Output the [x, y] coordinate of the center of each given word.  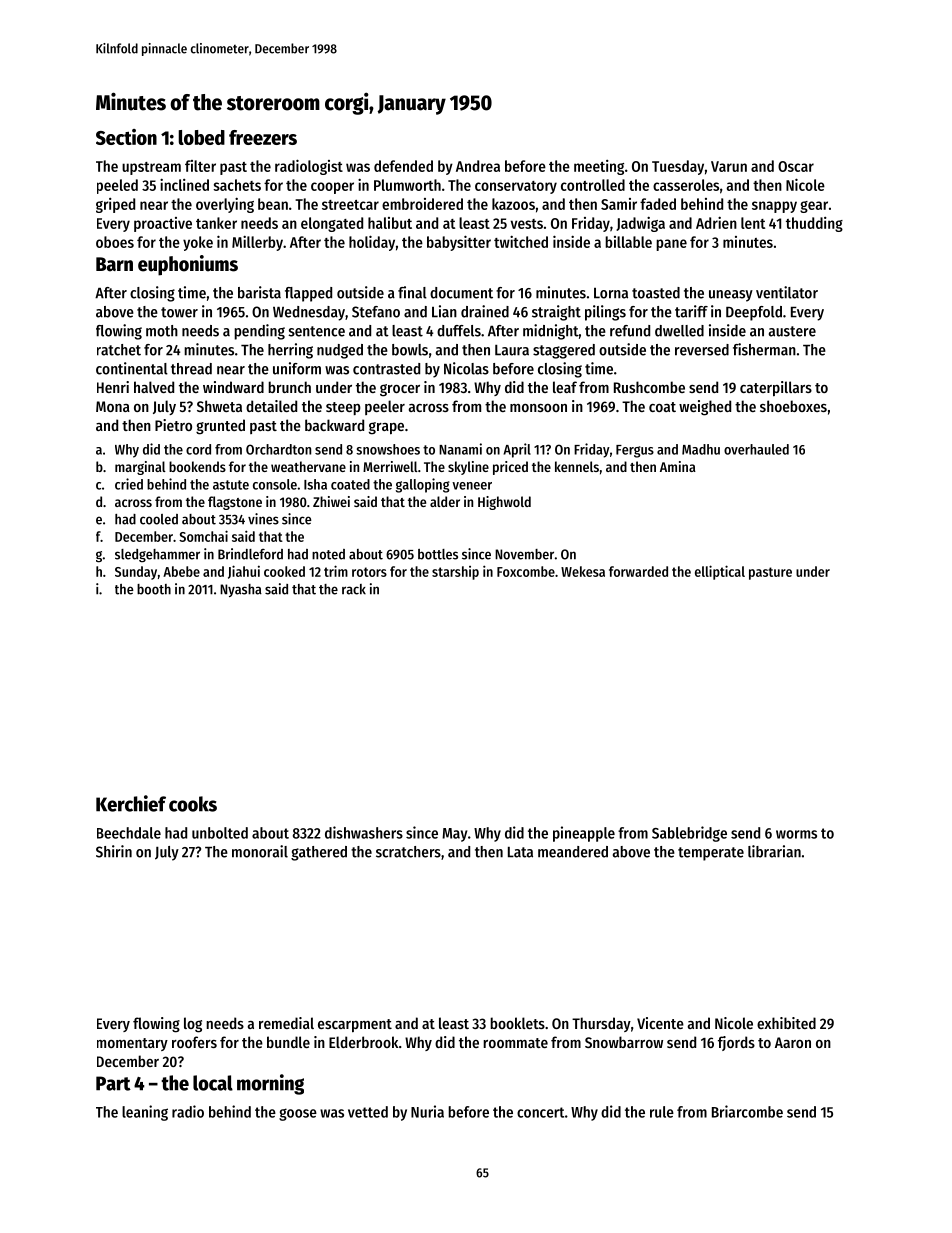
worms [796, 834]
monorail [260, 851]
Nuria [427, 1111]
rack [354, 589]
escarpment [355, 1025]
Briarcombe [747, 1111]
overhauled [756, 449]
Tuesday [678, 167]
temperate [711, 854]
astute [231, 485]
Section [126, 137]
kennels [577, 466]
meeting [599, 167]
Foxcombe [526, 571]
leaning [145, 1113]
